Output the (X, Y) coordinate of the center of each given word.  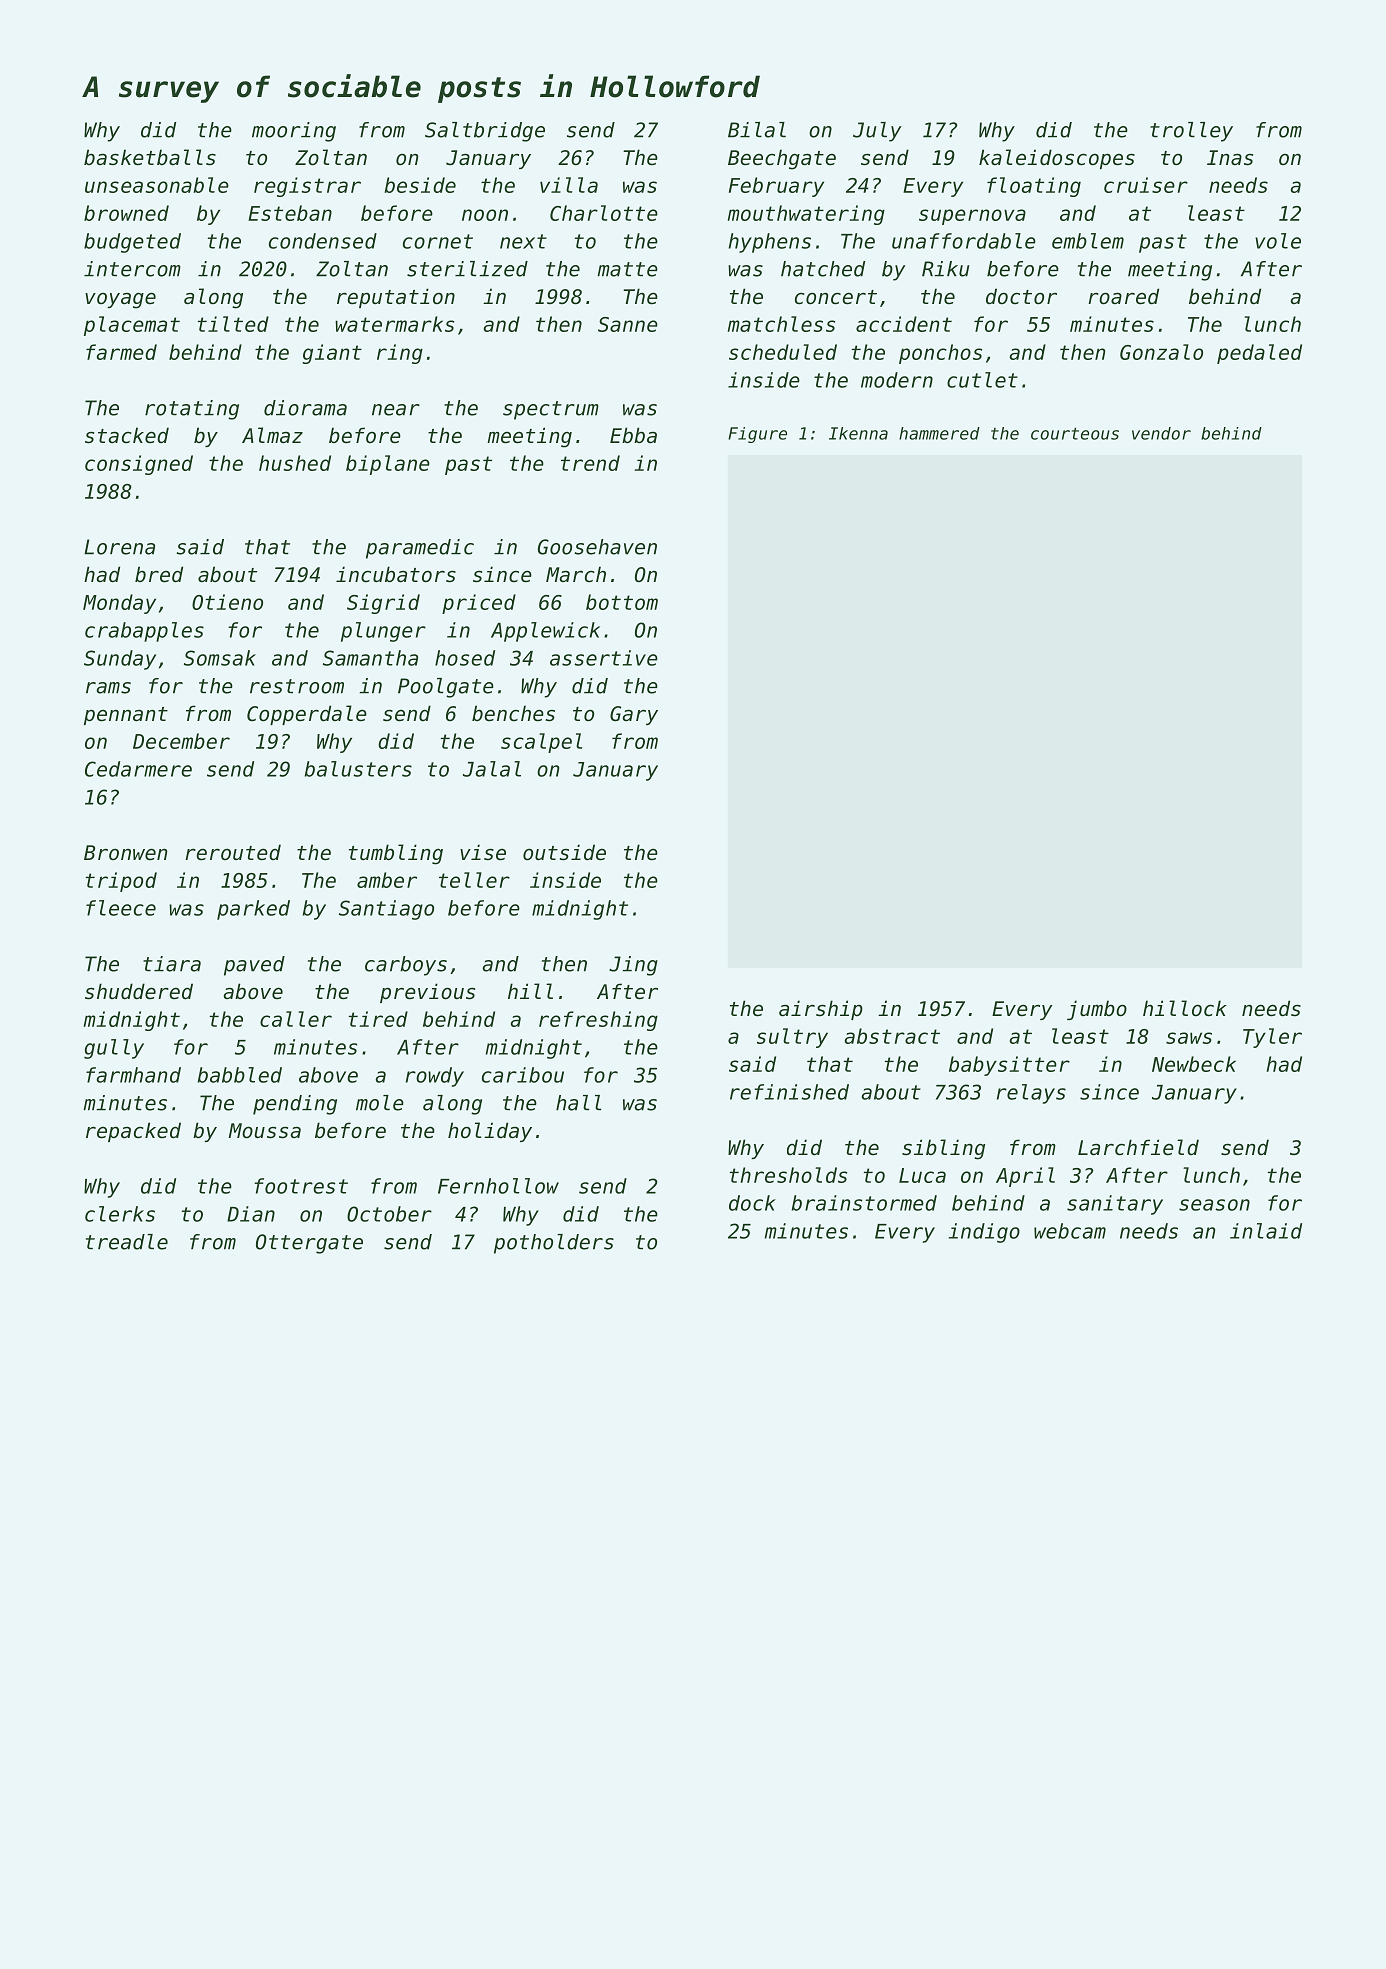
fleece (121, 908)
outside (564, 852)
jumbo (1097, 1010)
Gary (634, 715)
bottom (622, 602)
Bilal (757, 130)
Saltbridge (485, 132)
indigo (984, 1233)
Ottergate (309, 1244)
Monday (119, 604)
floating (1034, 187)
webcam (1070, 1231)
